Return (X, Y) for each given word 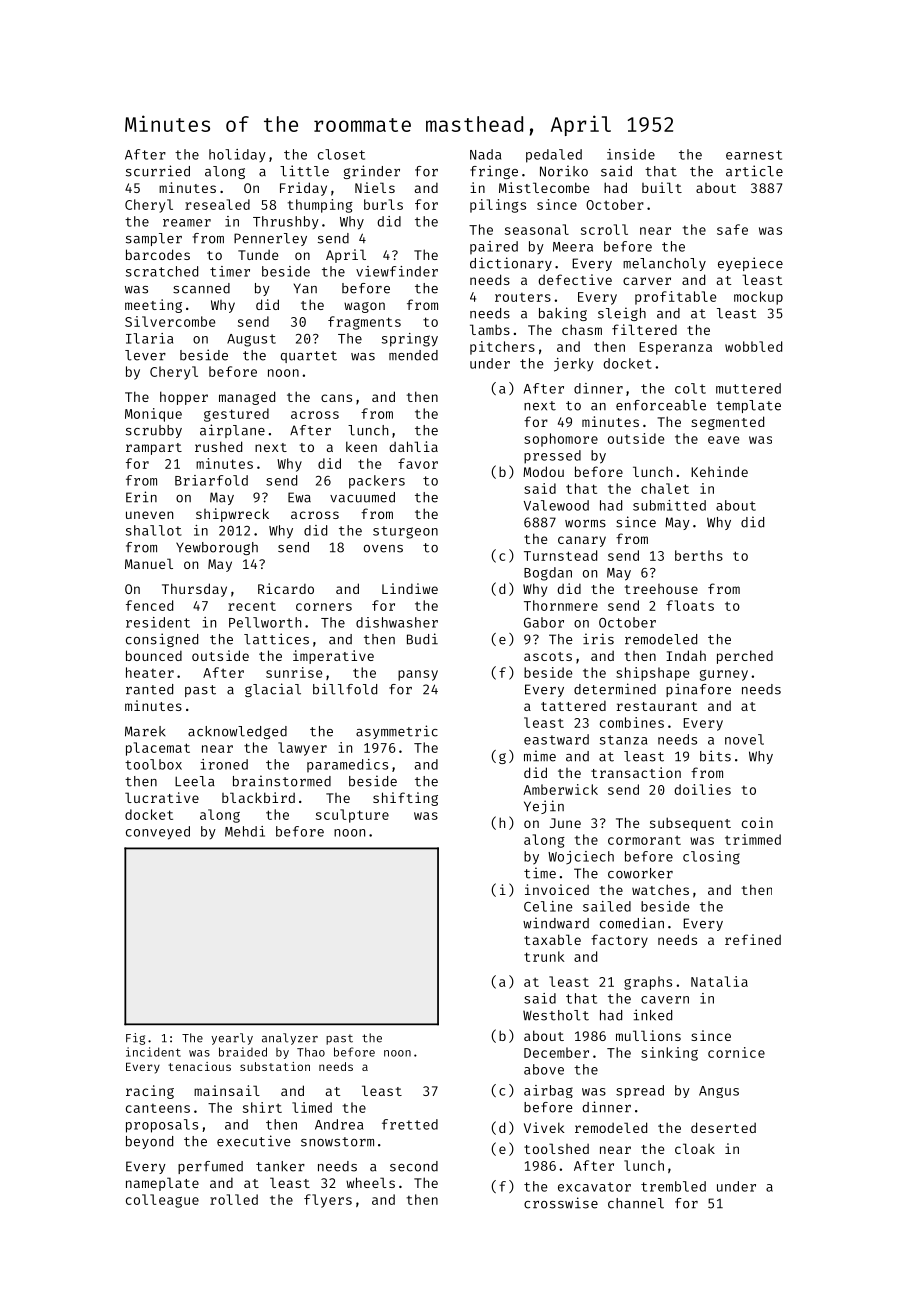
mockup (758, 298)
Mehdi (245, 831)
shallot (154, 530)
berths (699, 555)
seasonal (537, 229)
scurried (158, 171)
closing (711, 858)
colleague (162, 1201)
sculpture (352, 816)
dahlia (413, 446)
